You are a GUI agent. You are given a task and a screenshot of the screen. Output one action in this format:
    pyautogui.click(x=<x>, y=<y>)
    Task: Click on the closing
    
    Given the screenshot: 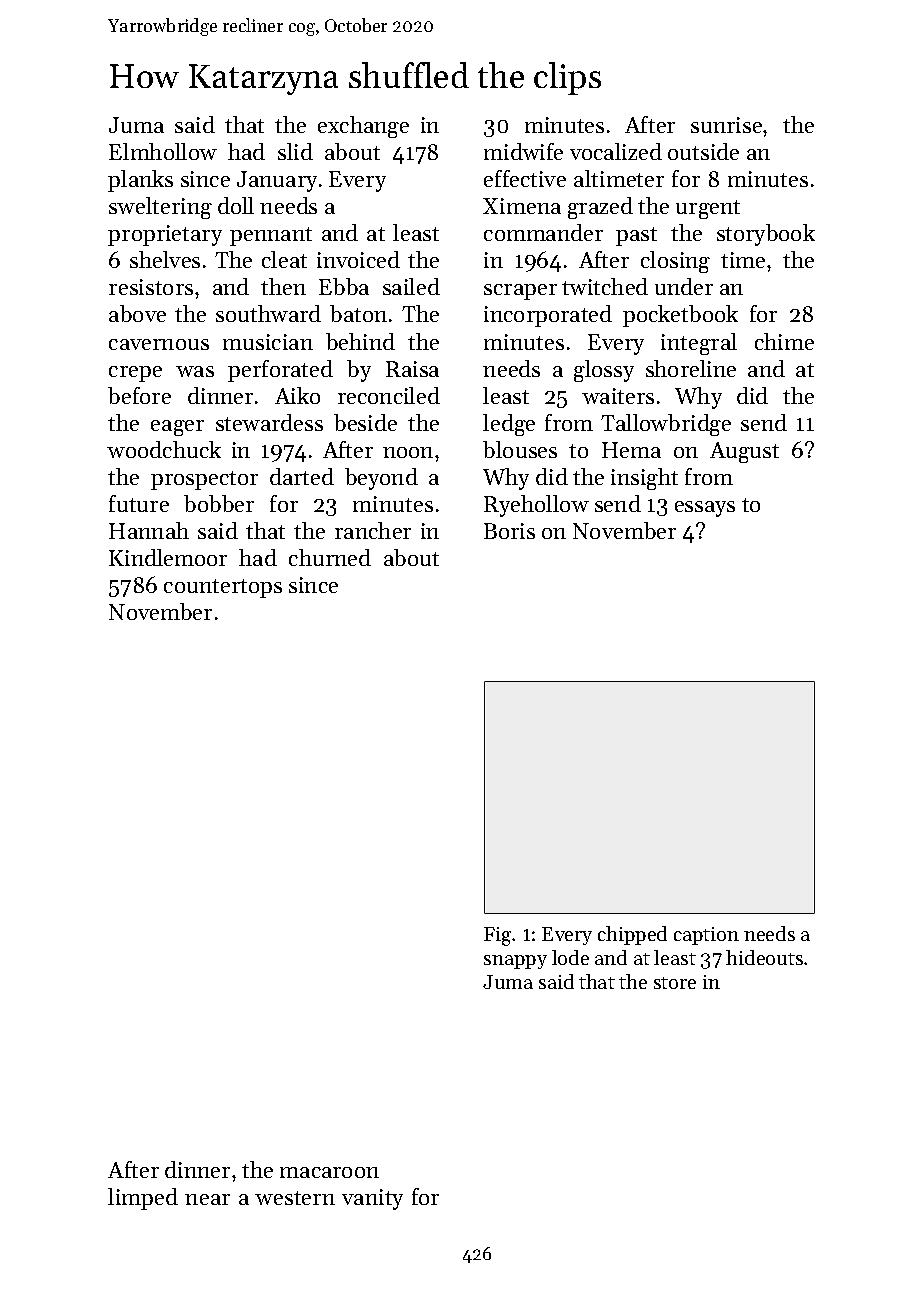 What is the action you would take?
    pyautogui.click(x=675, y=262)
